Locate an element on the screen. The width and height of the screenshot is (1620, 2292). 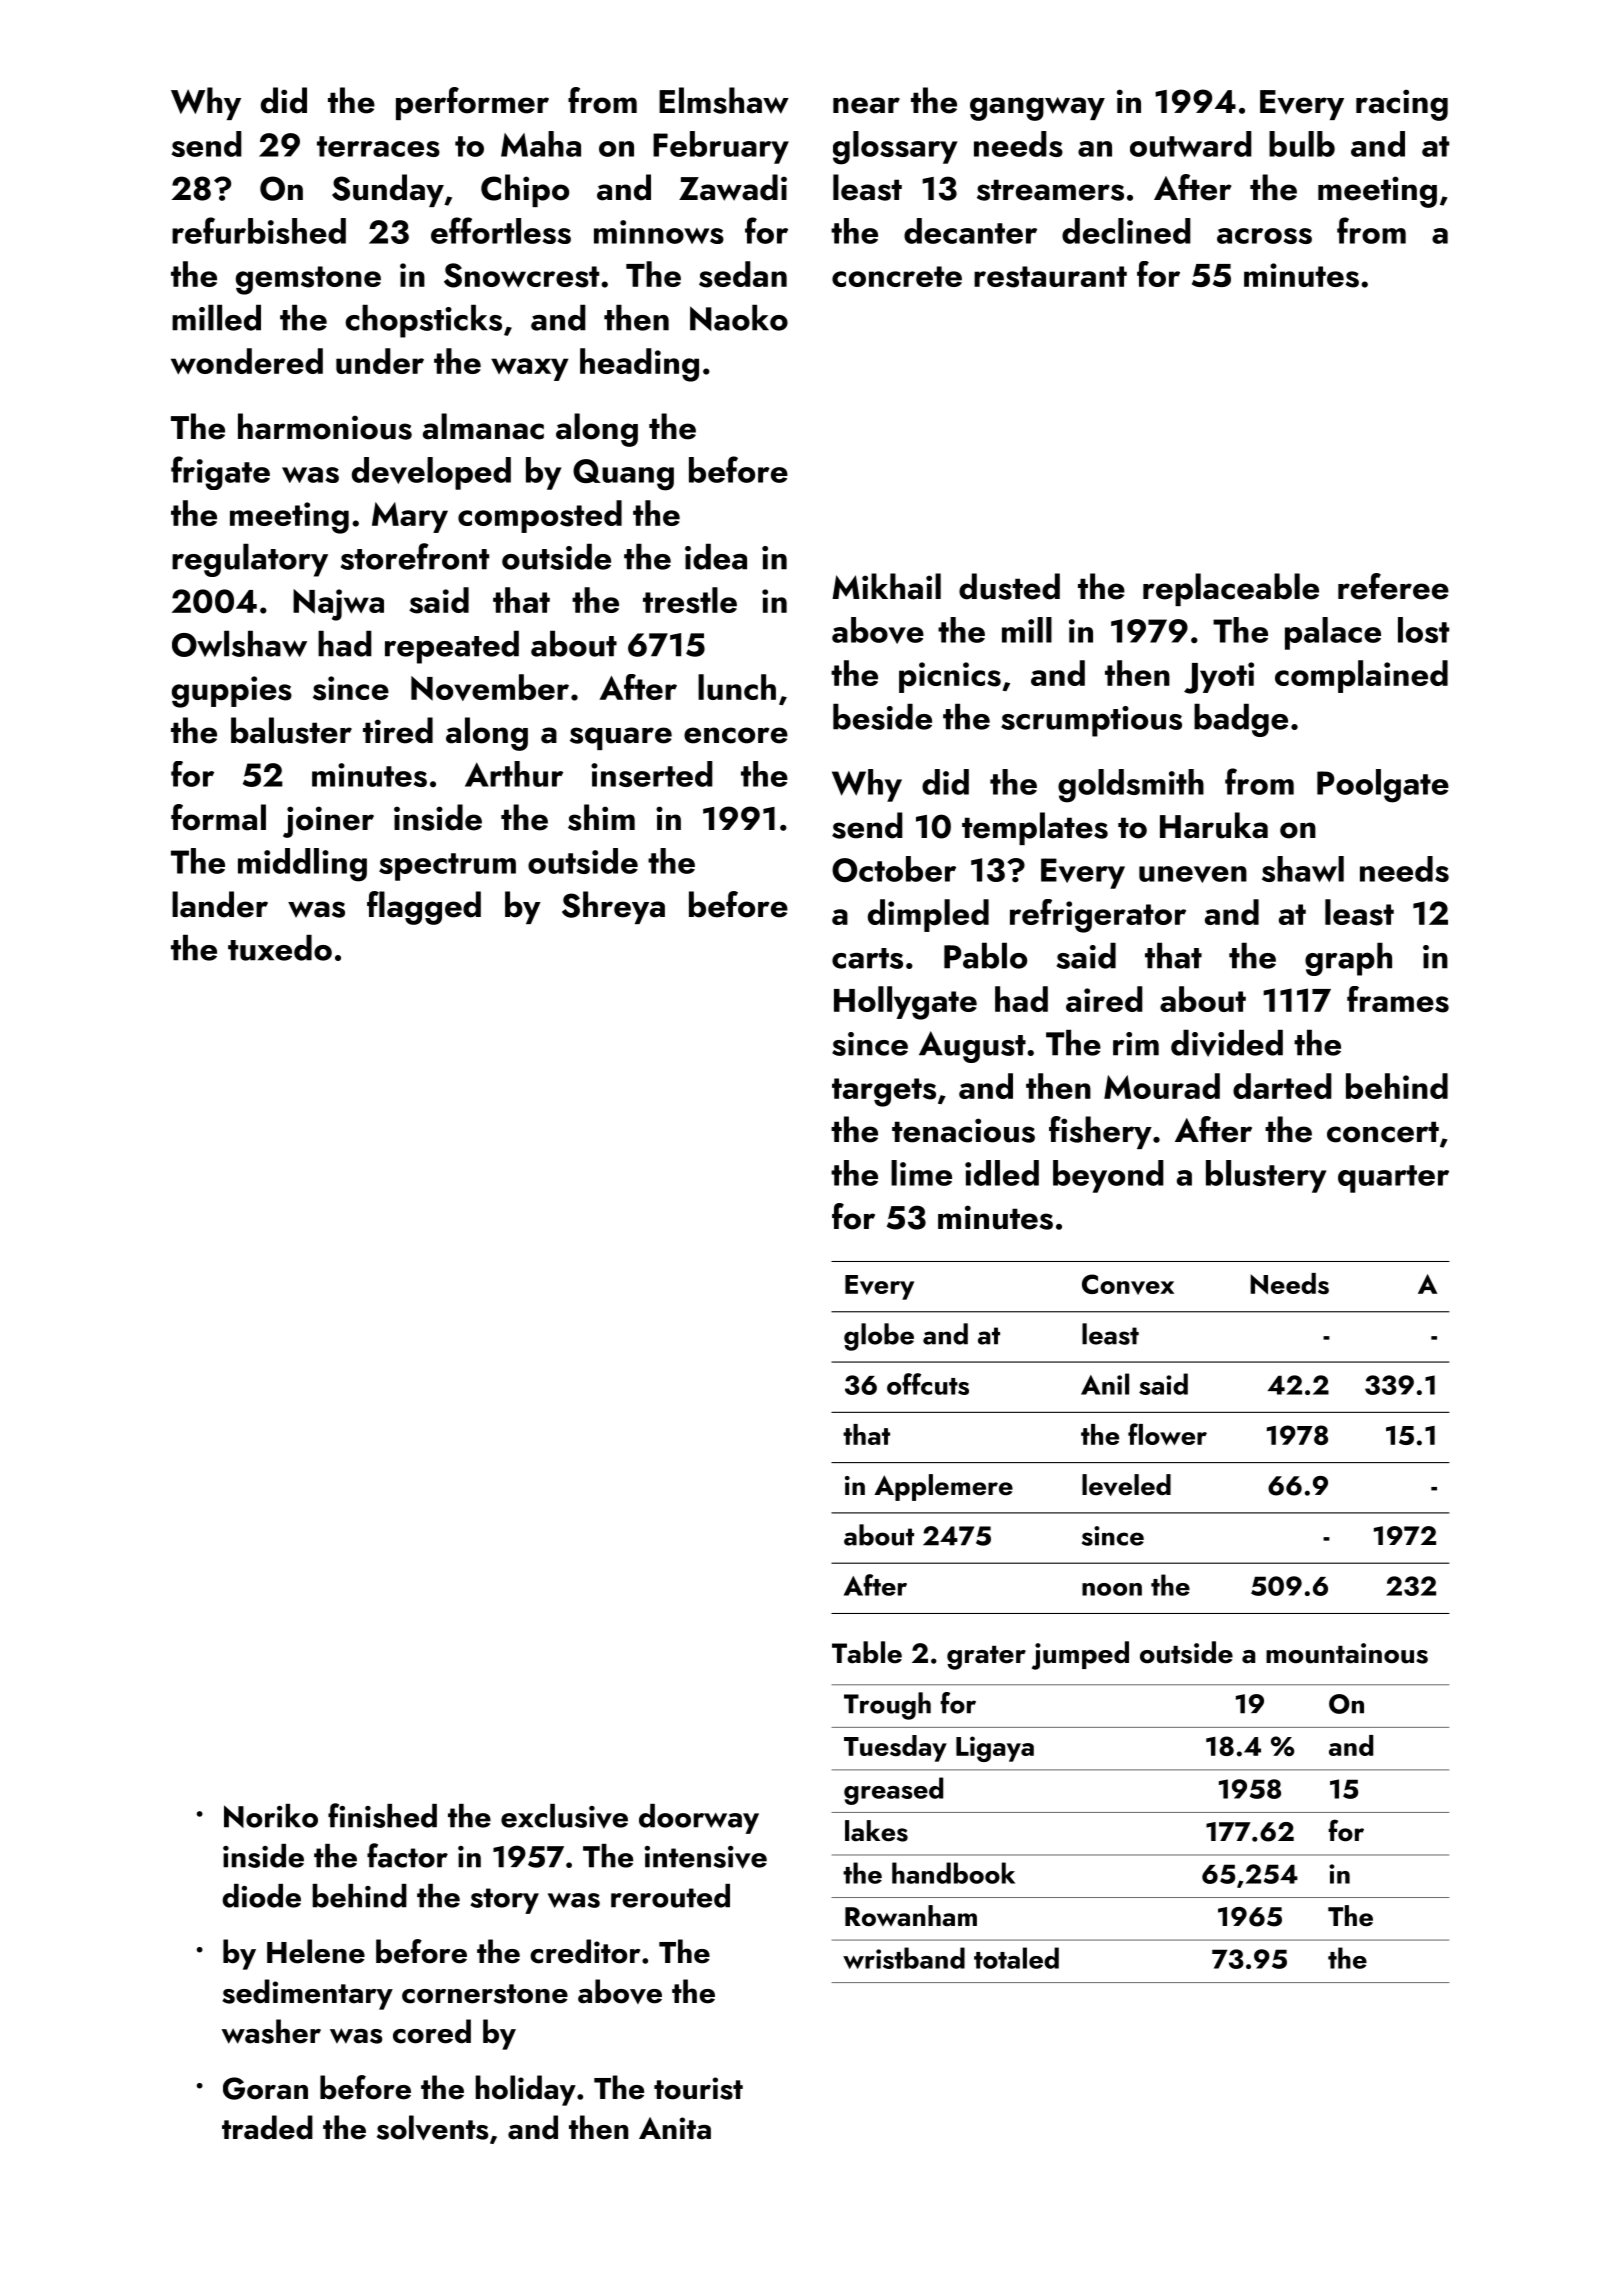
guppies is located at coordinates (232, 692).
